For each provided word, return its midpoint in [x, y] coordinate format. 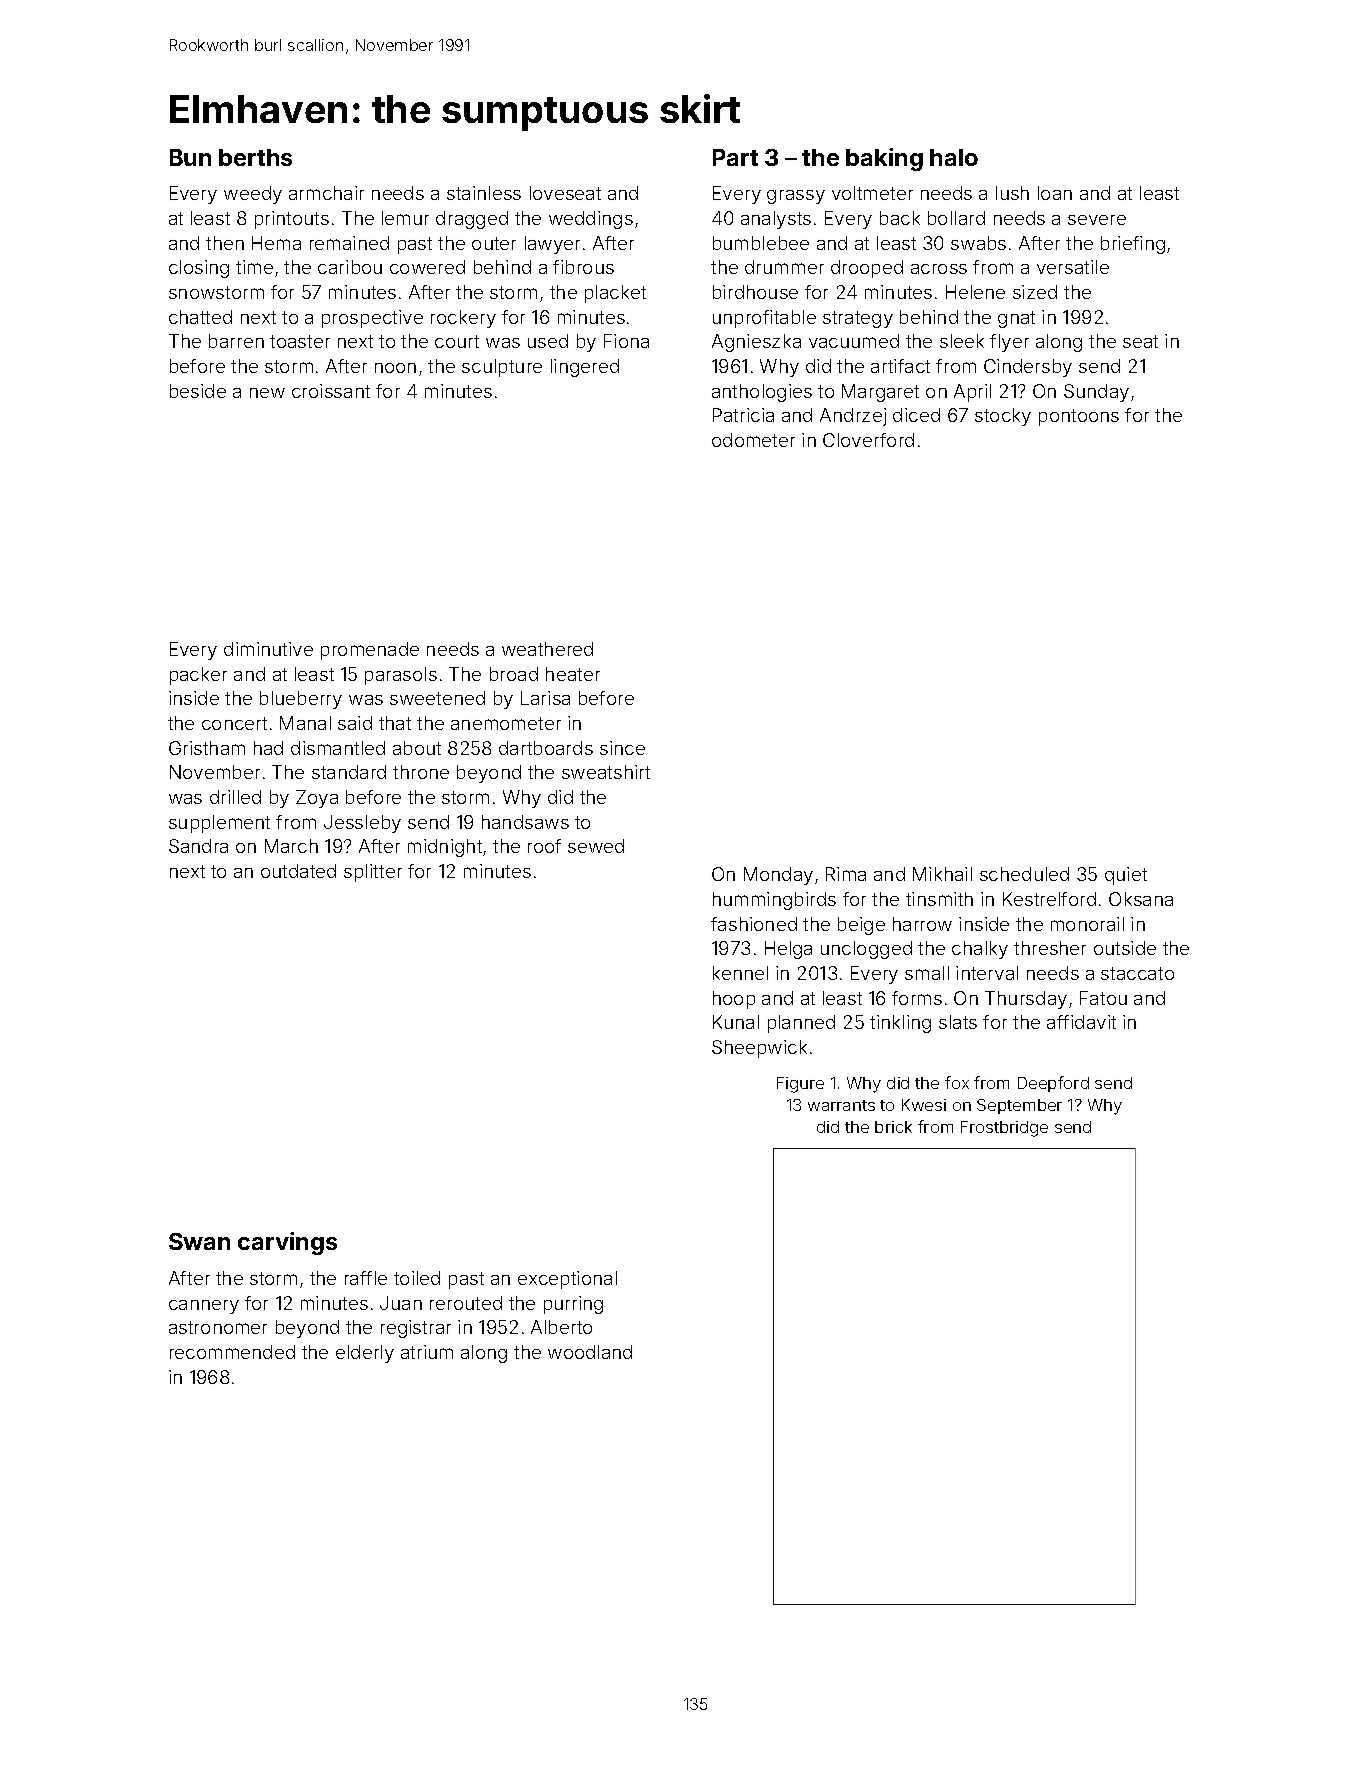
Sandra [198, 846]
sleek [962, 341]
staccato [1137, 973]
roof [544, 846]
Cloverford [868, 440]
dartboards [546, 748]
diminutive [268, 649]
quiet [1126, 876]
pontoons [1079, 417]
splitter [373, 873]
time [254, 267]
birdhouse [755, 292]
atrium [427, 1352]
